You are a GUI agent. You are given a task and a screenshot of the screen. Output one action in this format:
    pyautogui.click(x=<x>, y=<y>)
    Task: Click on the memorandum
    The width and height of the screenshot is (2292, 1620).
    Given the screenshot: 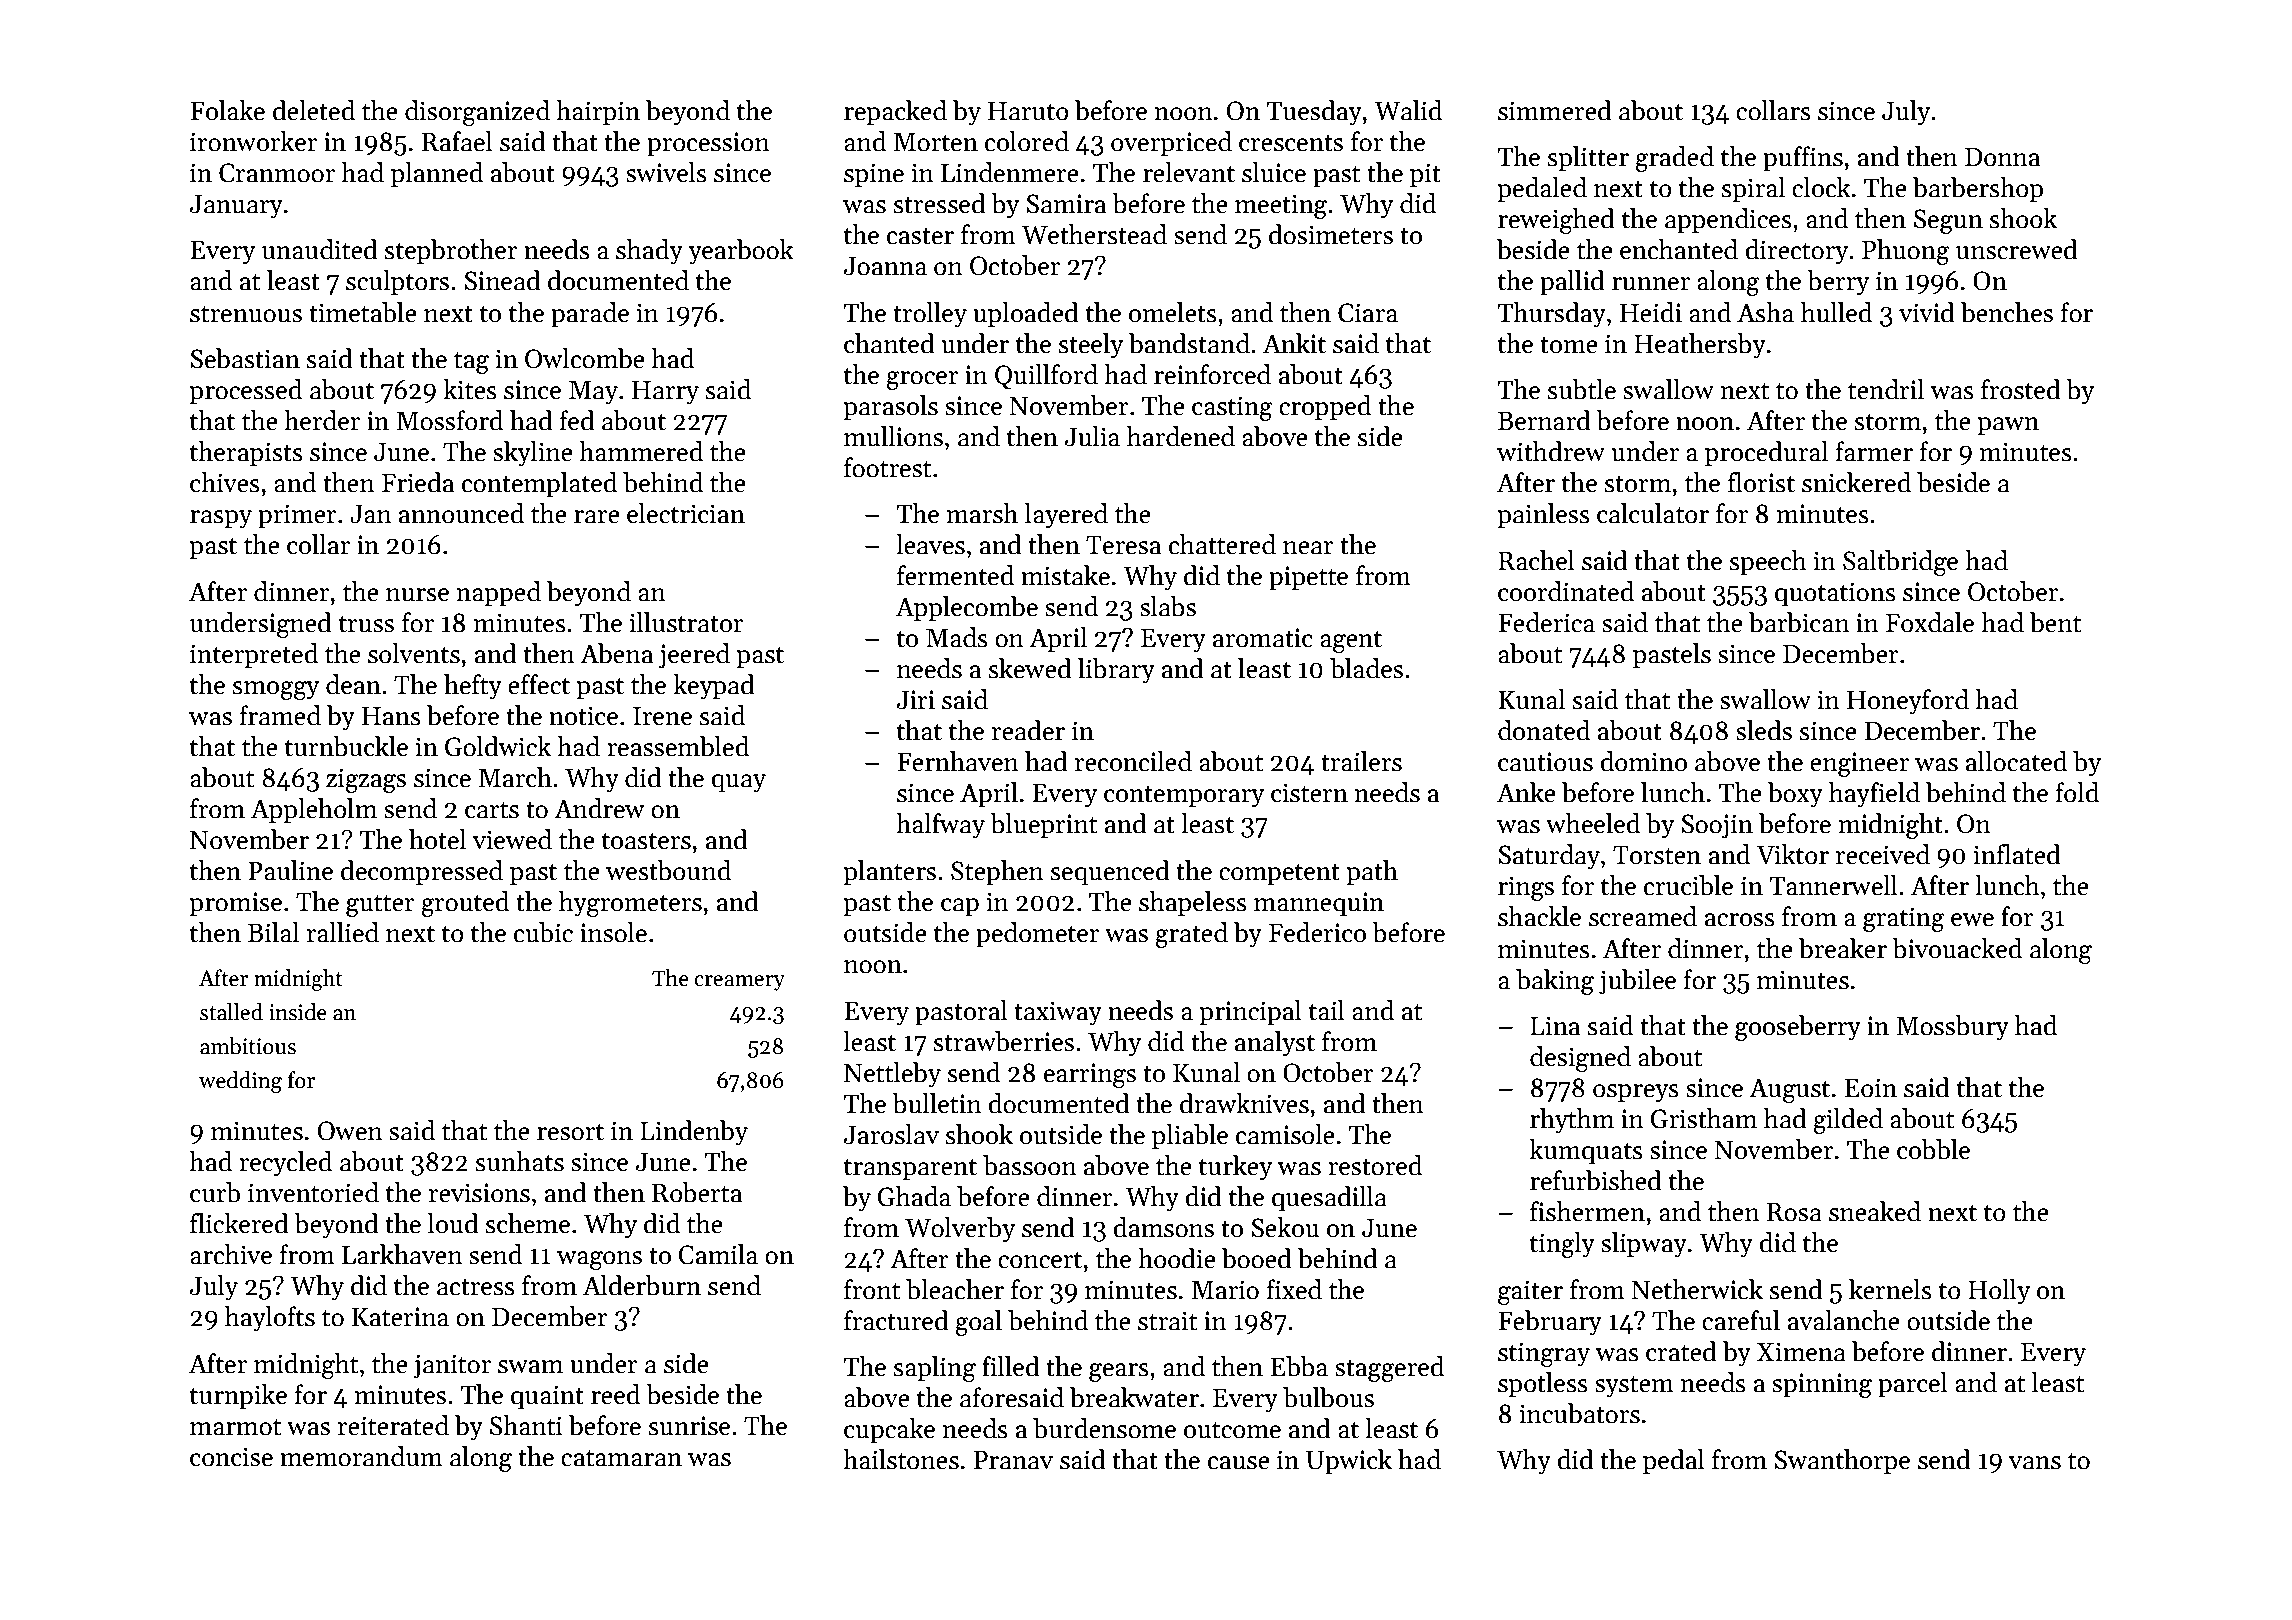 What is the action you would take?
    pyautogui.click(x=361, y=1456)
